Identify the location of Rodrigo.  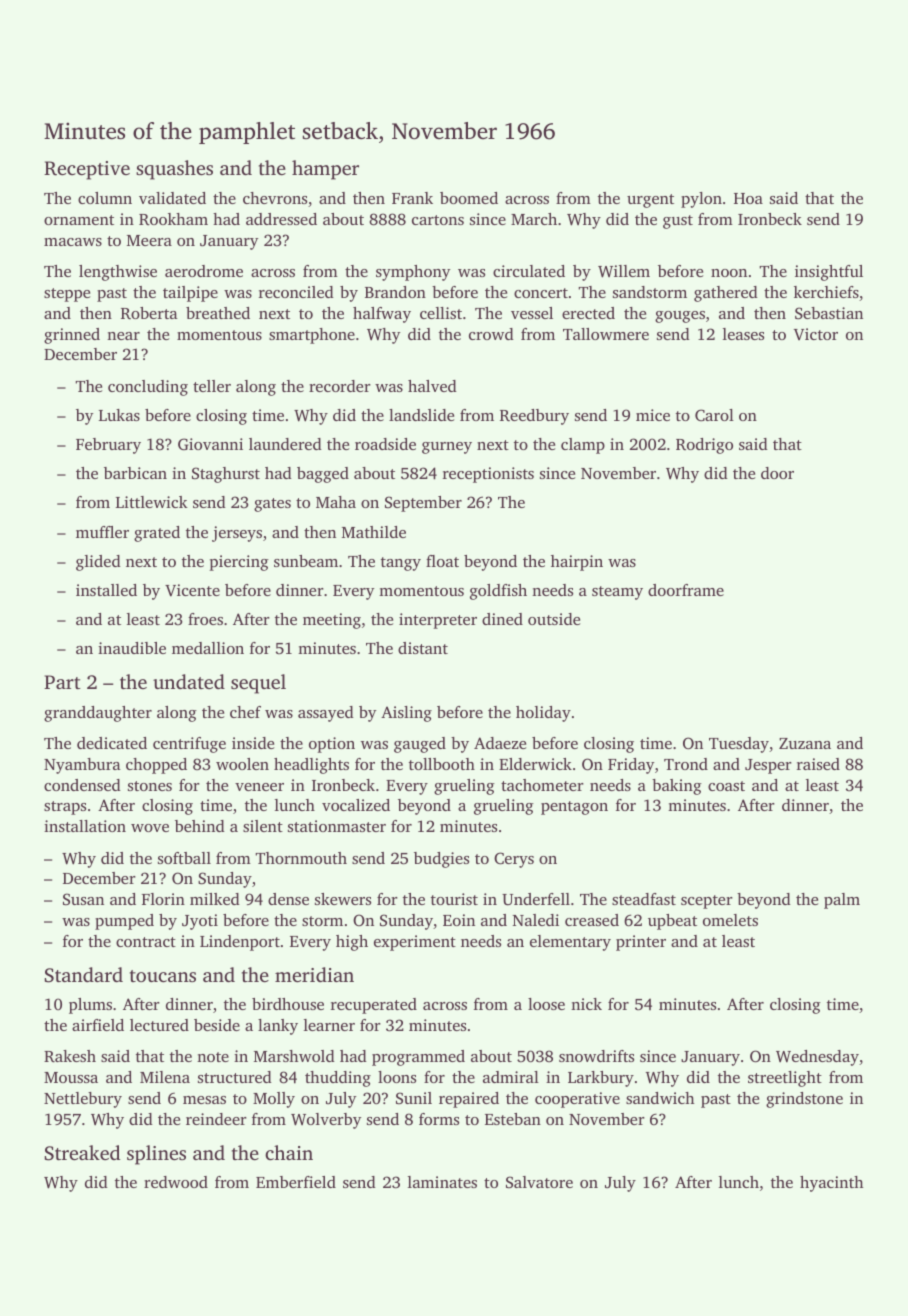
(704, 446).
